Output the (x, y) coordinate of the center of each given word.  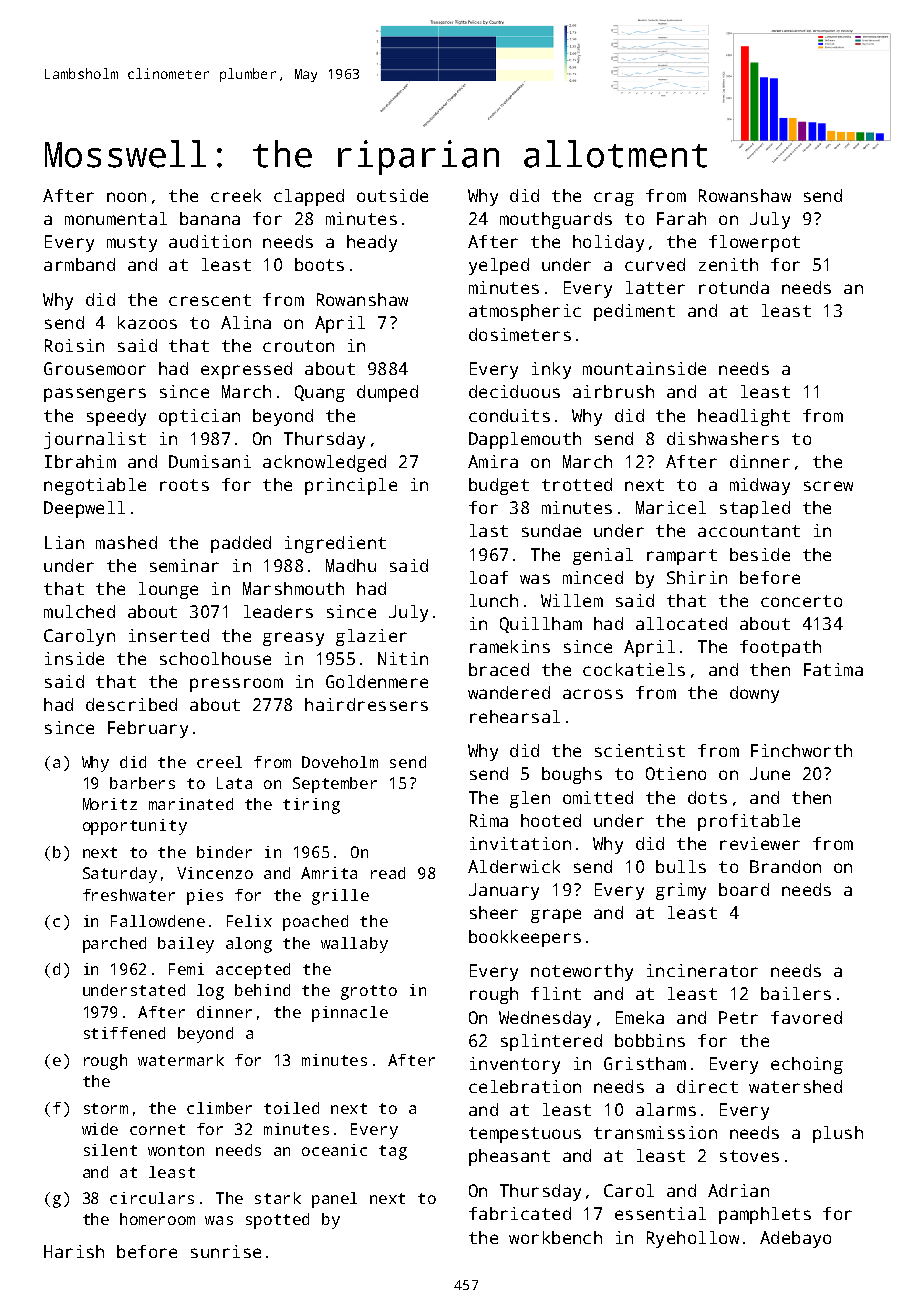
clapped (309, 197)
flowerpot (754, 243)
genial (603, 556)
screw (828, 486)
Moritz (110, 804)
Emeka (640, 1017)
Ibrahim (80, 461)
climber (219, 1108)
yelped (499, 266)
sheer (494, 912)
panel (334, 1200)
